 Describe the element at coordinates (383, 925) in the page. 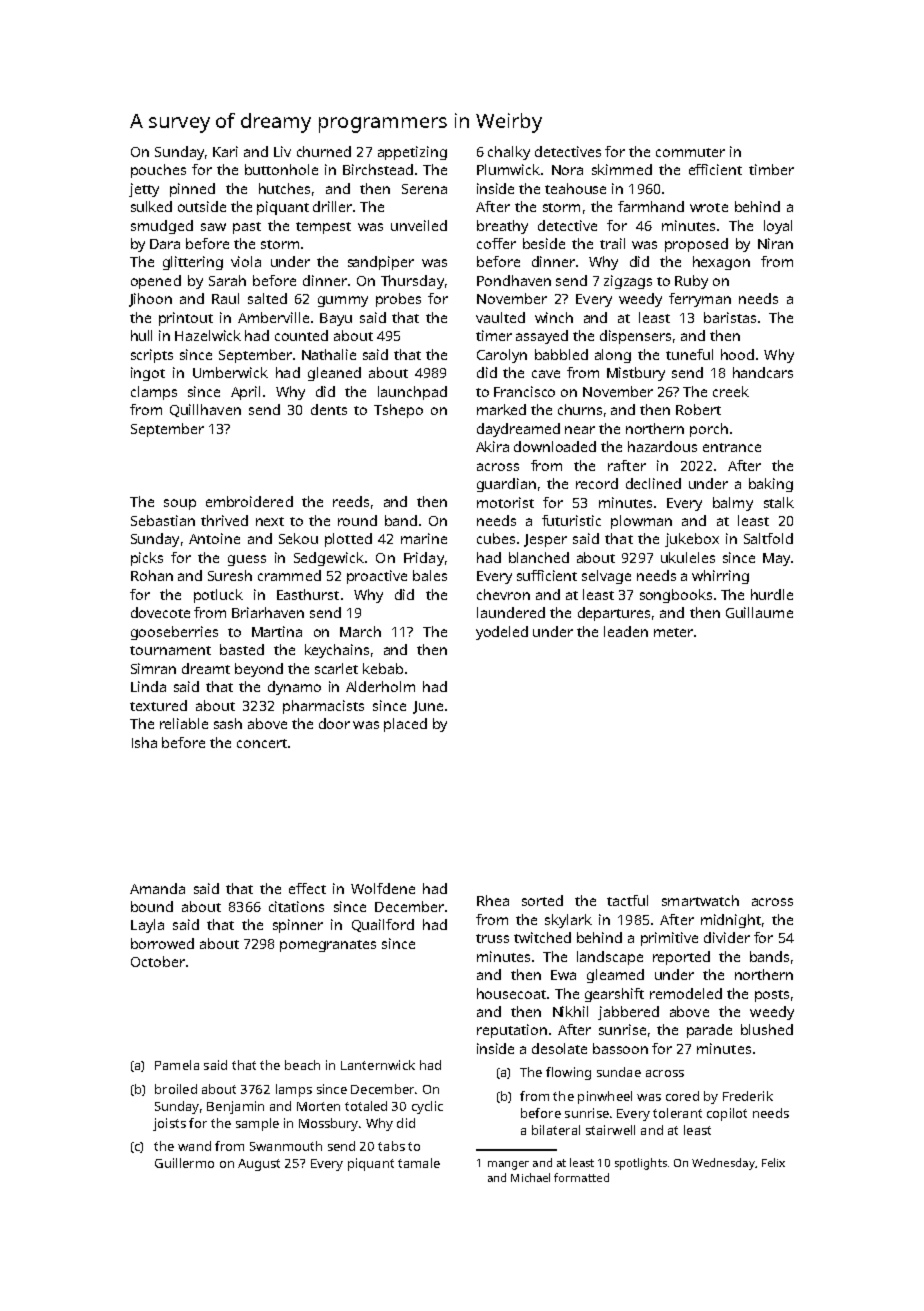

I see `Quailford` at that location.
